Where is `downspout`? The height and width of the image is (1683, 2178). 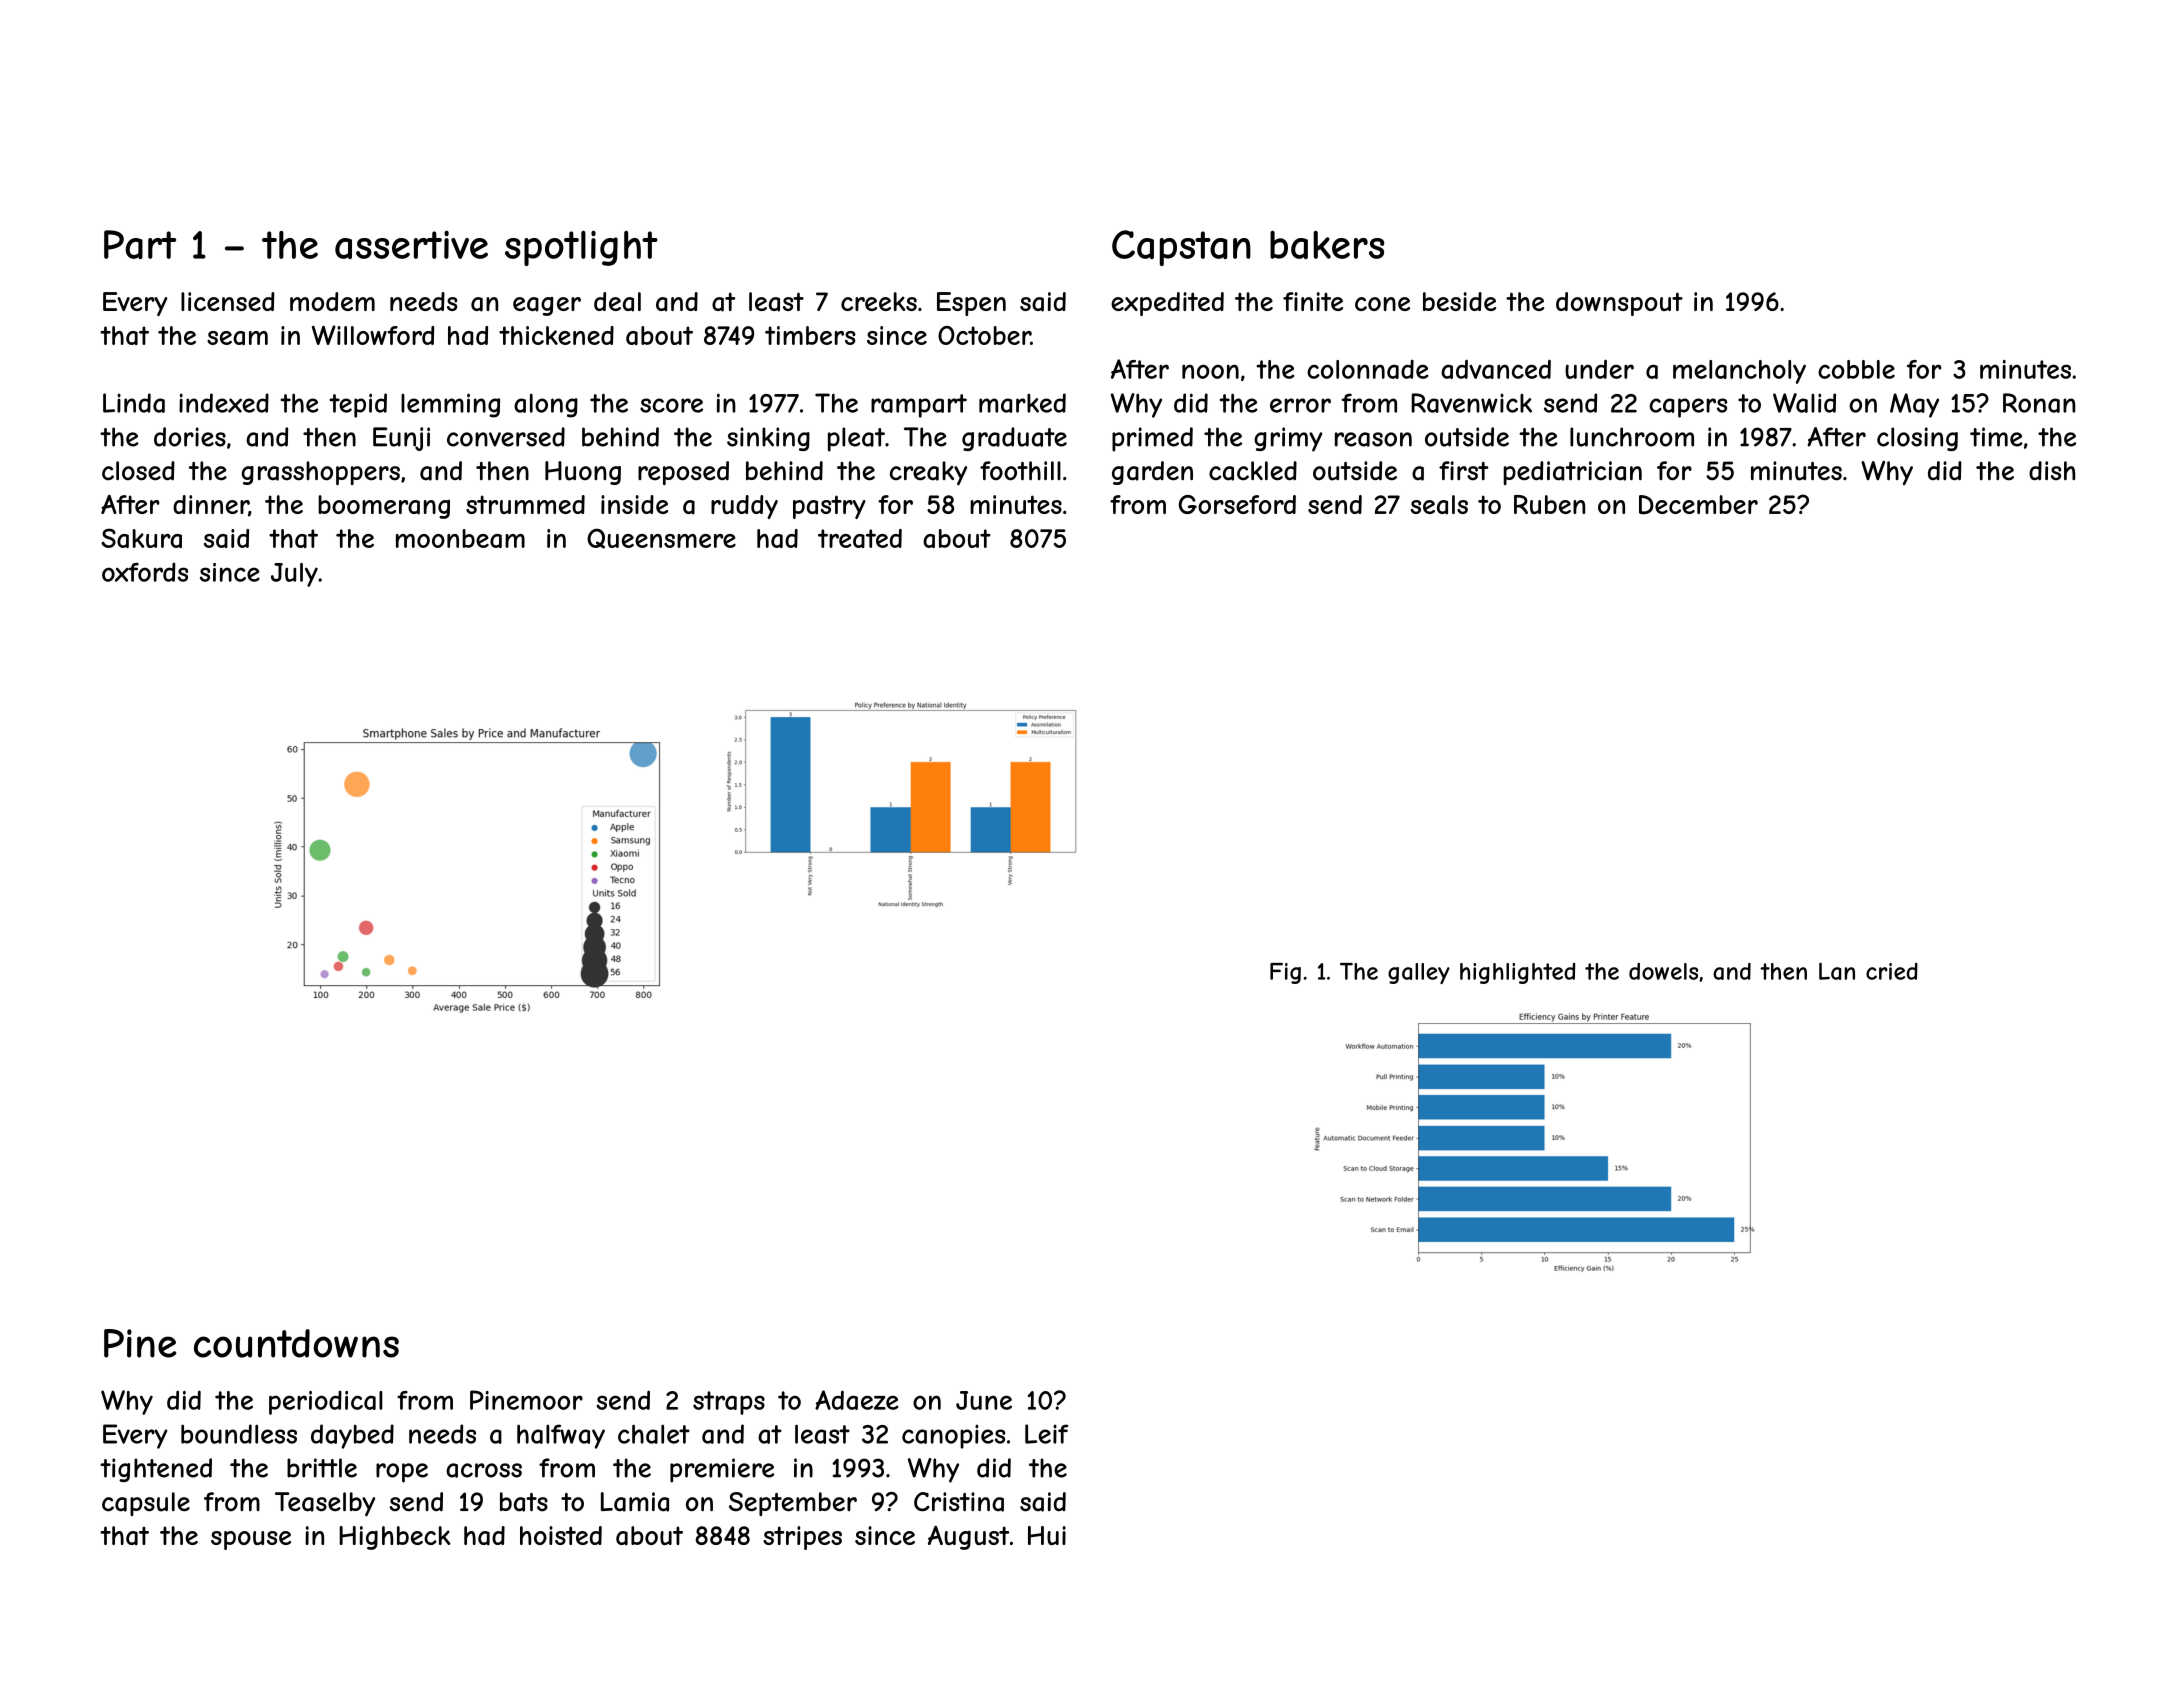
downspout is located at coordinates (1619, 304).
